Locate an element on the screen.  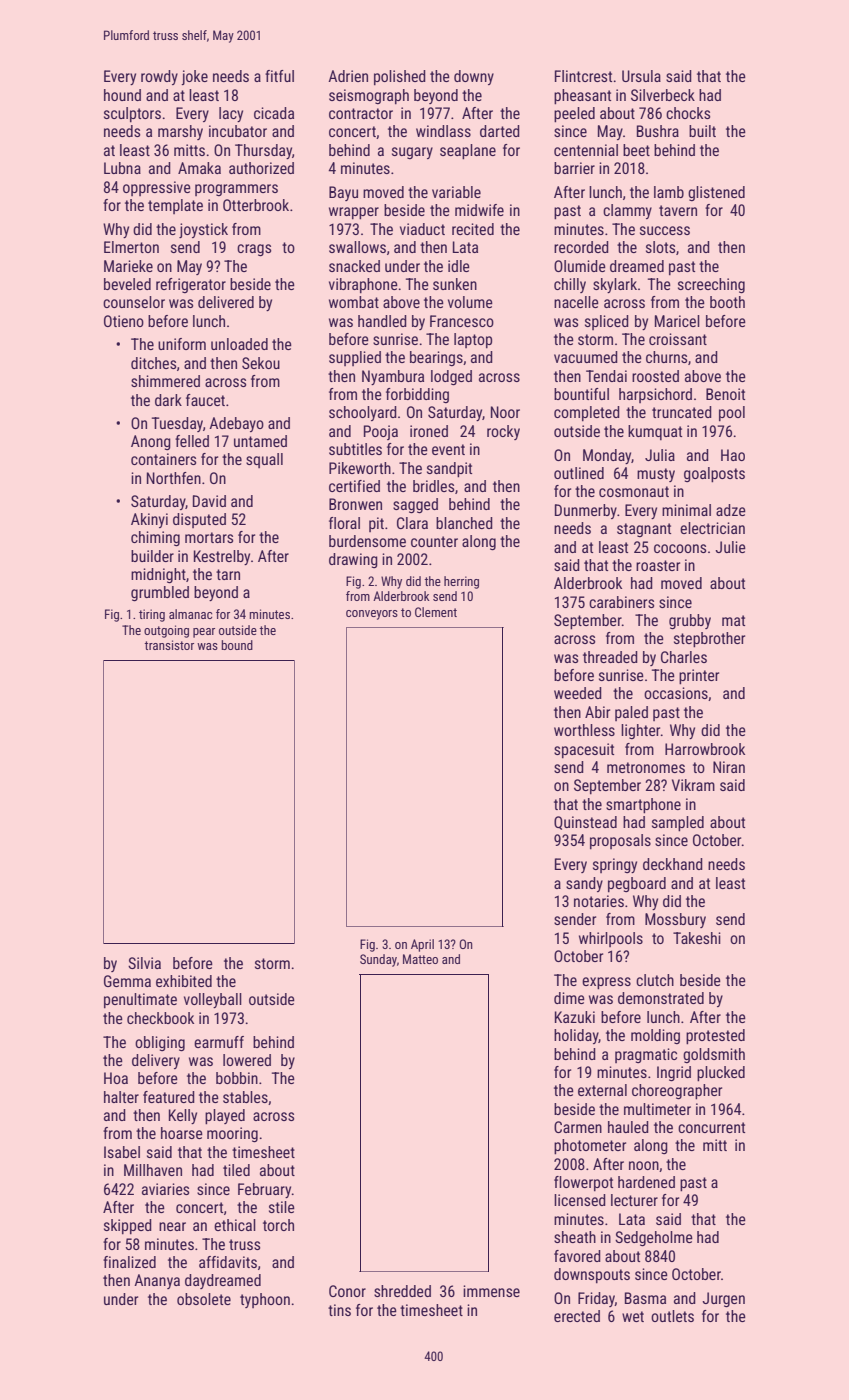
downy is located at coordinates (474, 77).
